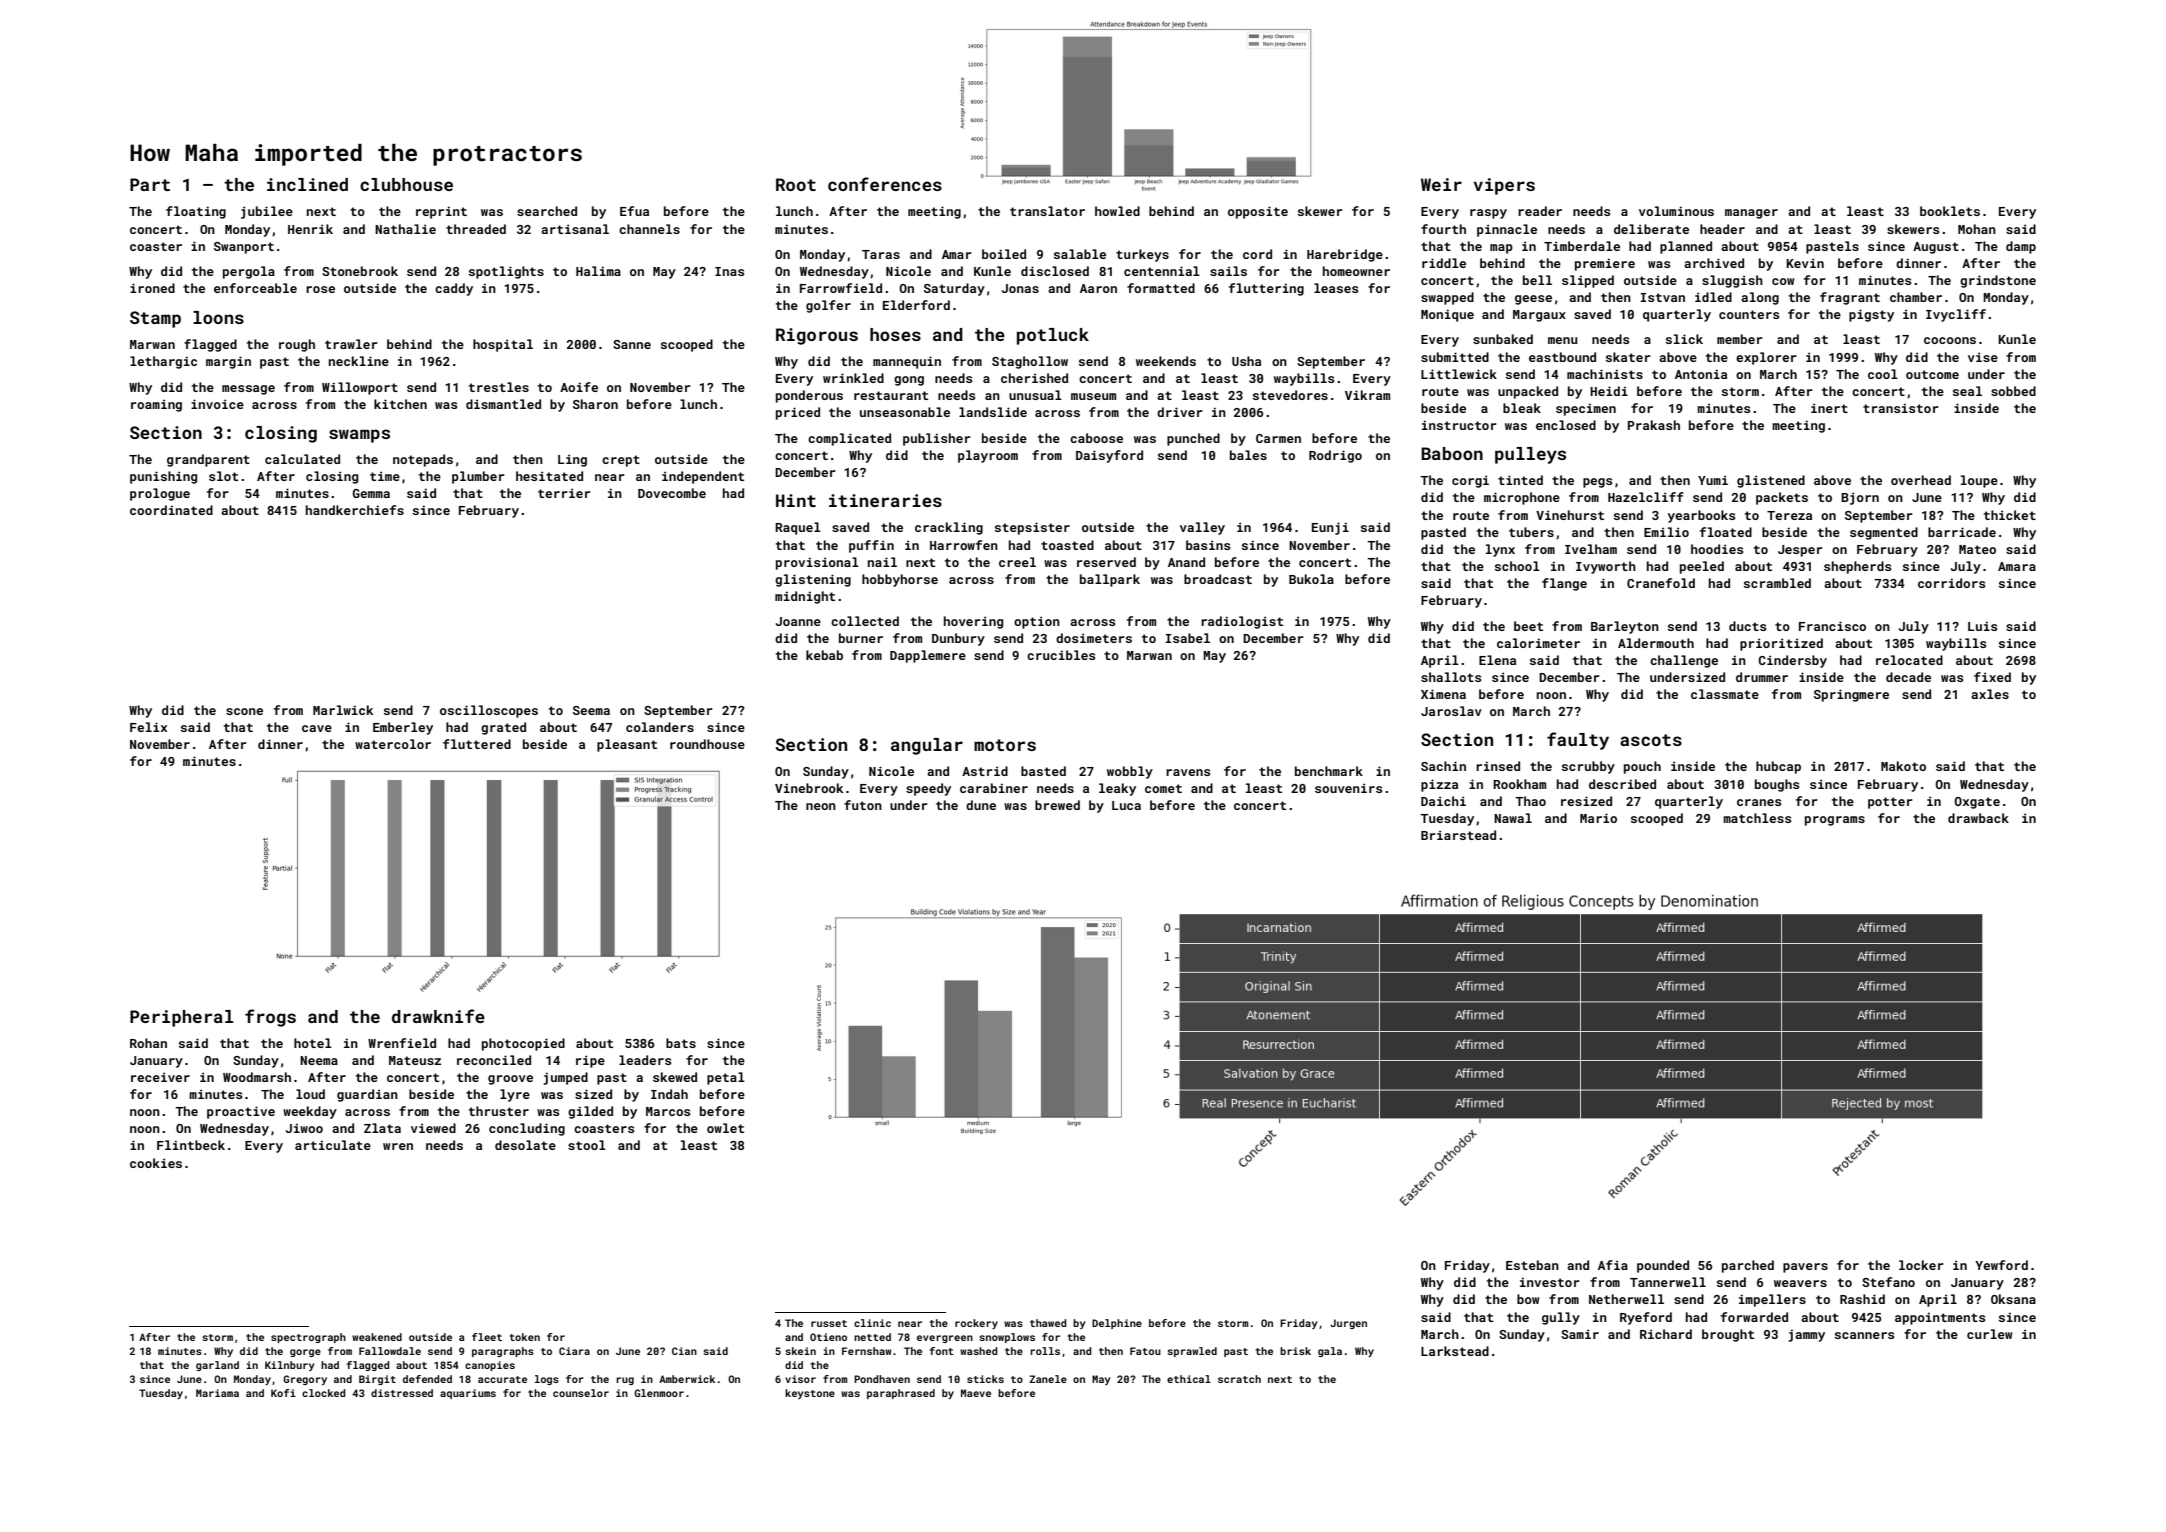  I want to click on ripe, so click(590, 1061).
